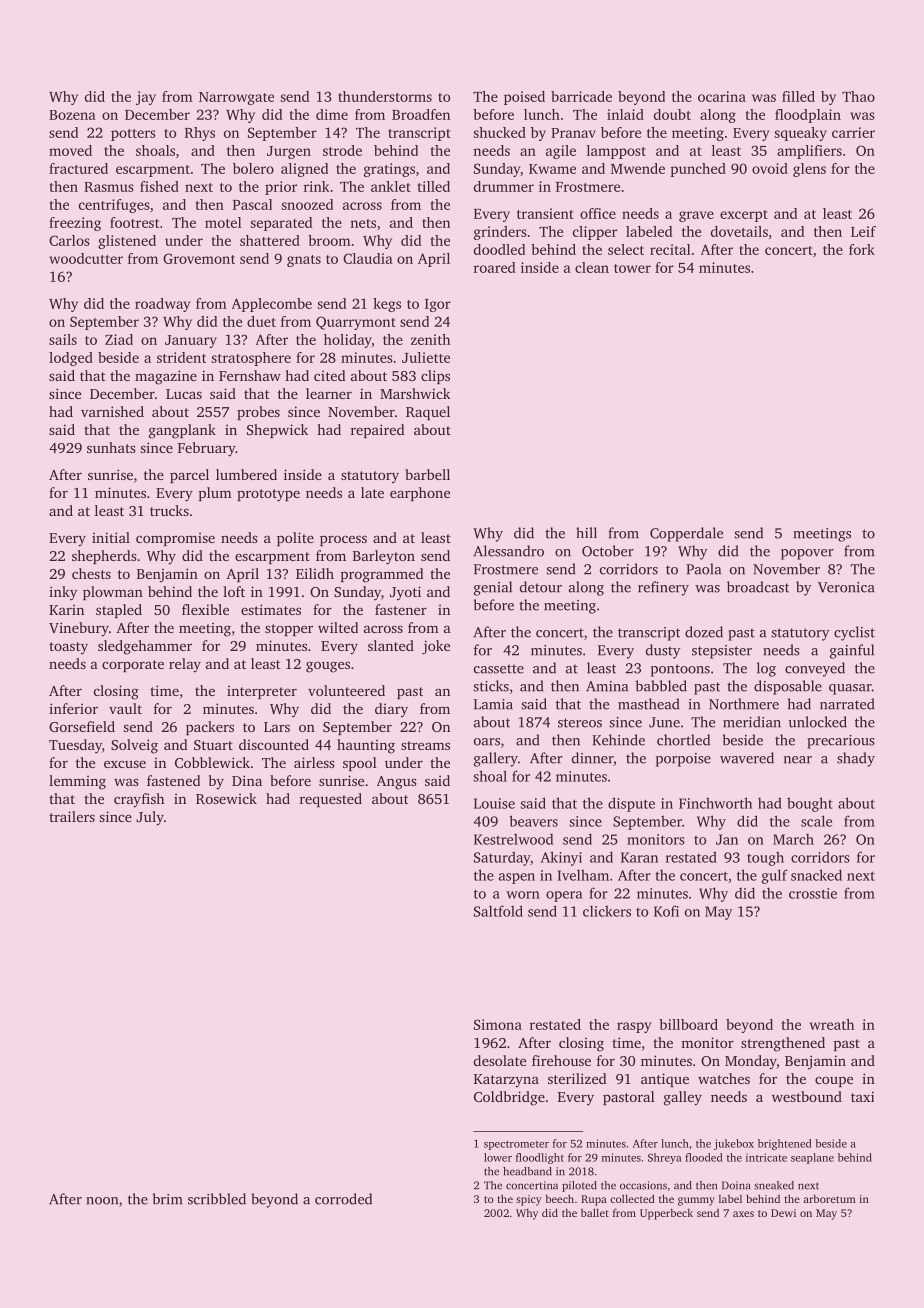 This document has width=924, height=1308. I want to click on noon, so click(102, 1201).
